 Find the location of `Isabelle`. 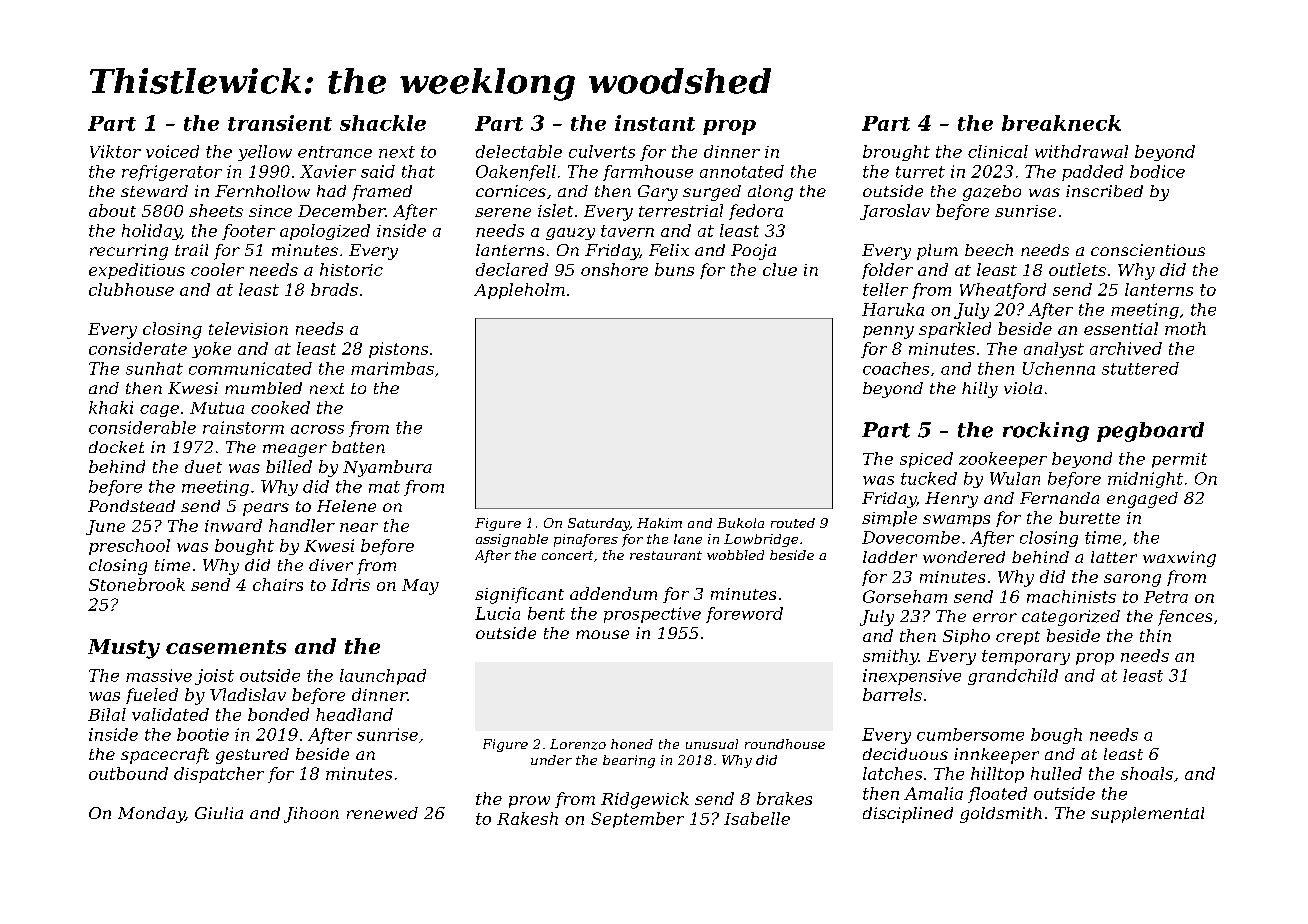

Isabelle is located at coordinates (757, 818).
